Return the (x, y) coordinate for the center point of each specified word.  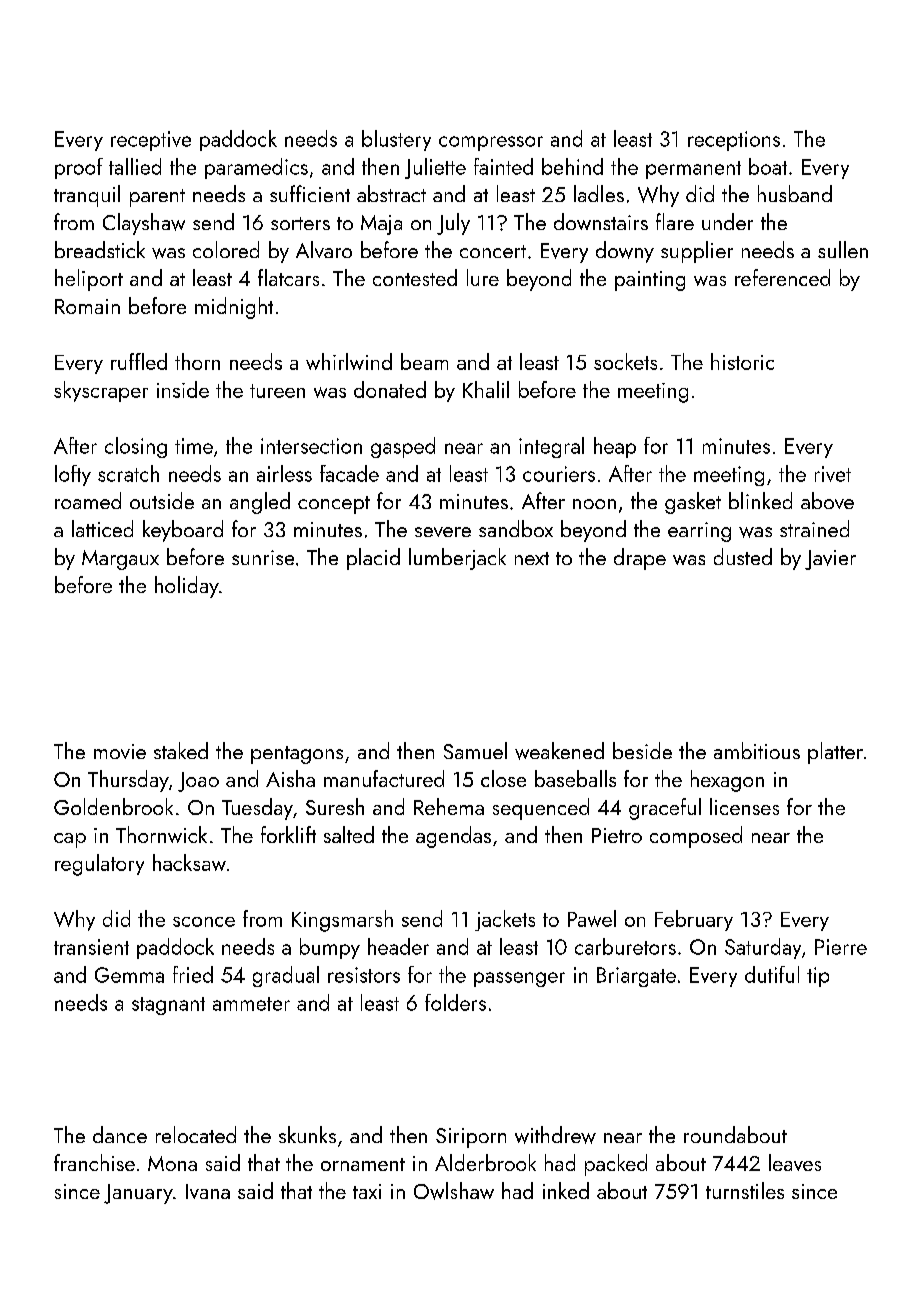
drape (640, 559)
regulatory (99, 865)
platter (835, 753)
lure (483, 277)
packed (616, 1165)
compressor (491, 143)
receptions (734, 141)
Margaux (120, 560)
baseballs (575, 778)
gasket (693, 503)
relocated (196, 1134)
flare (675, 221)
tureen (277, 391)
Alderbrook (485, 1162)
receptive (151, 141)
